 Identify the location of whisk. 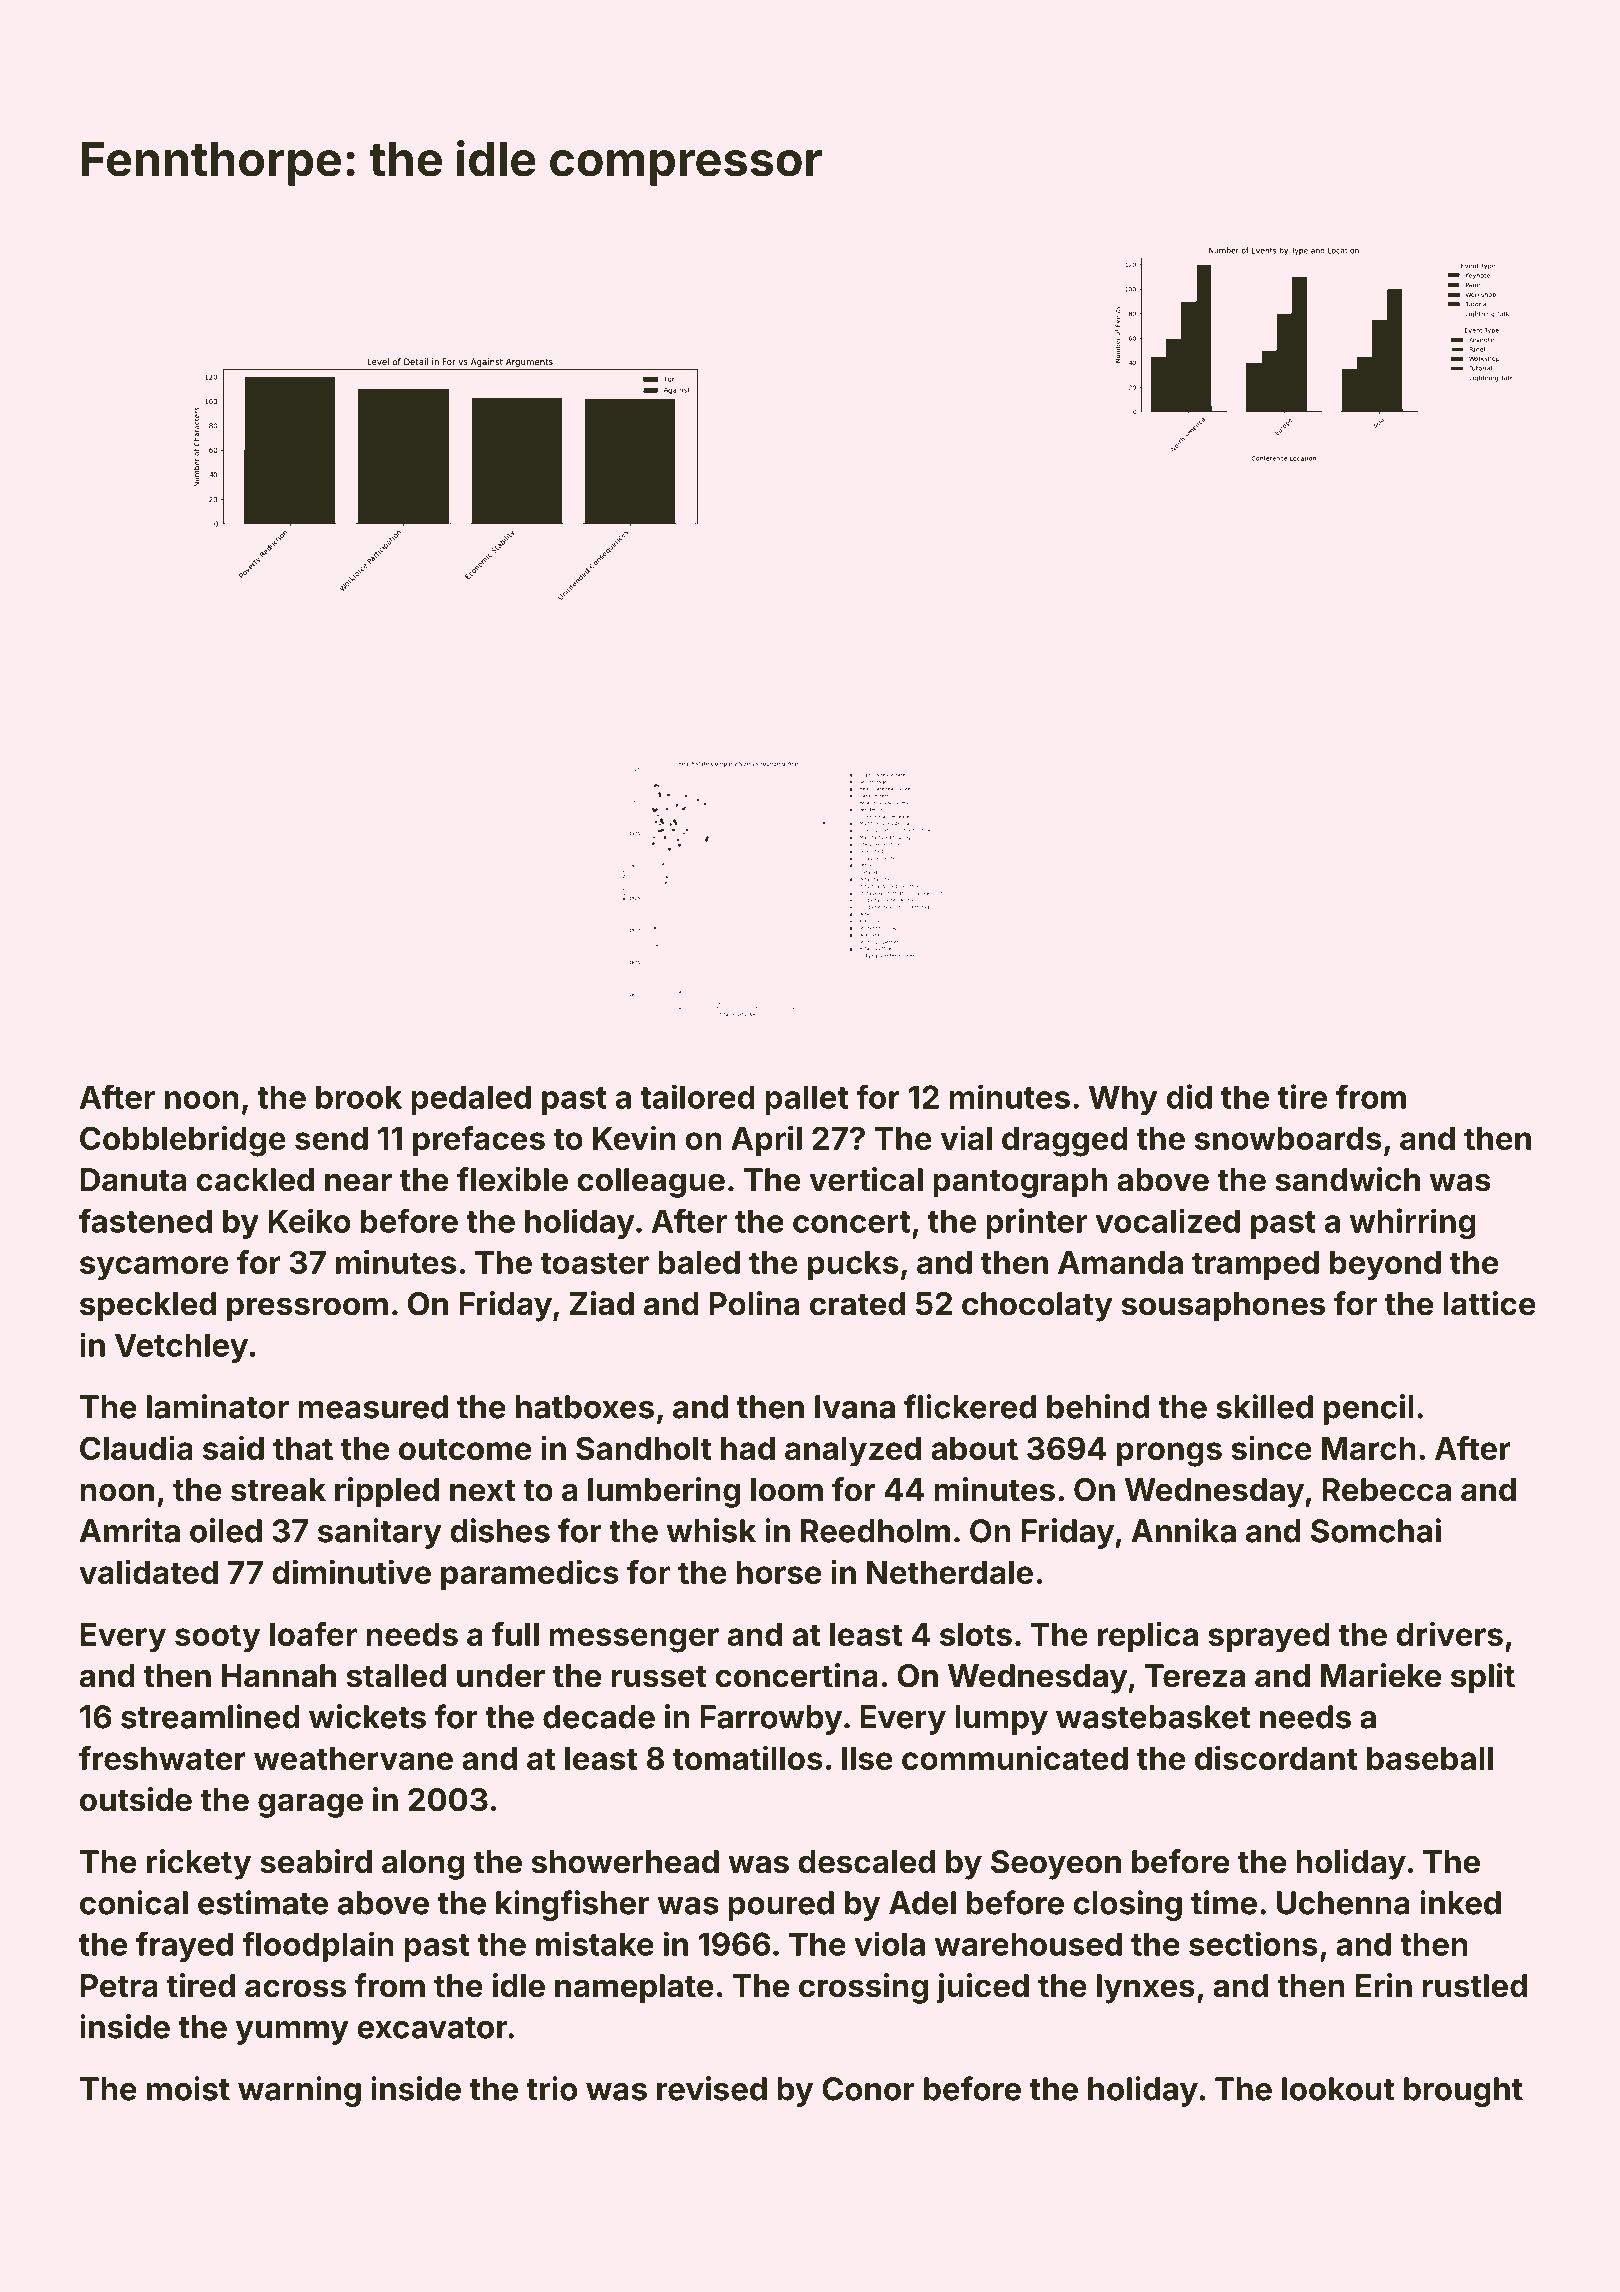
(711, 1530).
